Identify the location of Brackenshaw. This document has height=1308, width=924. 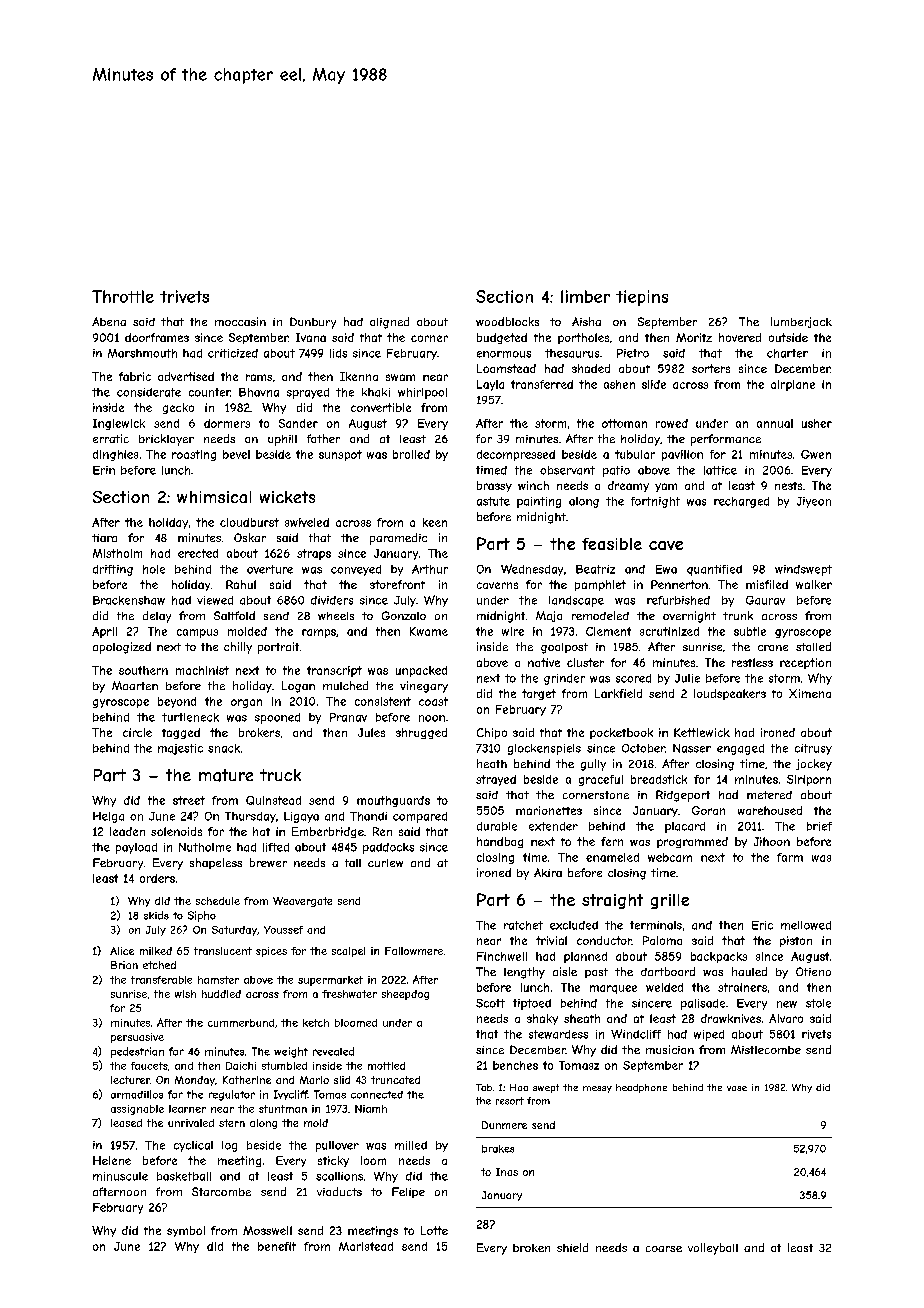
(129, 600).
